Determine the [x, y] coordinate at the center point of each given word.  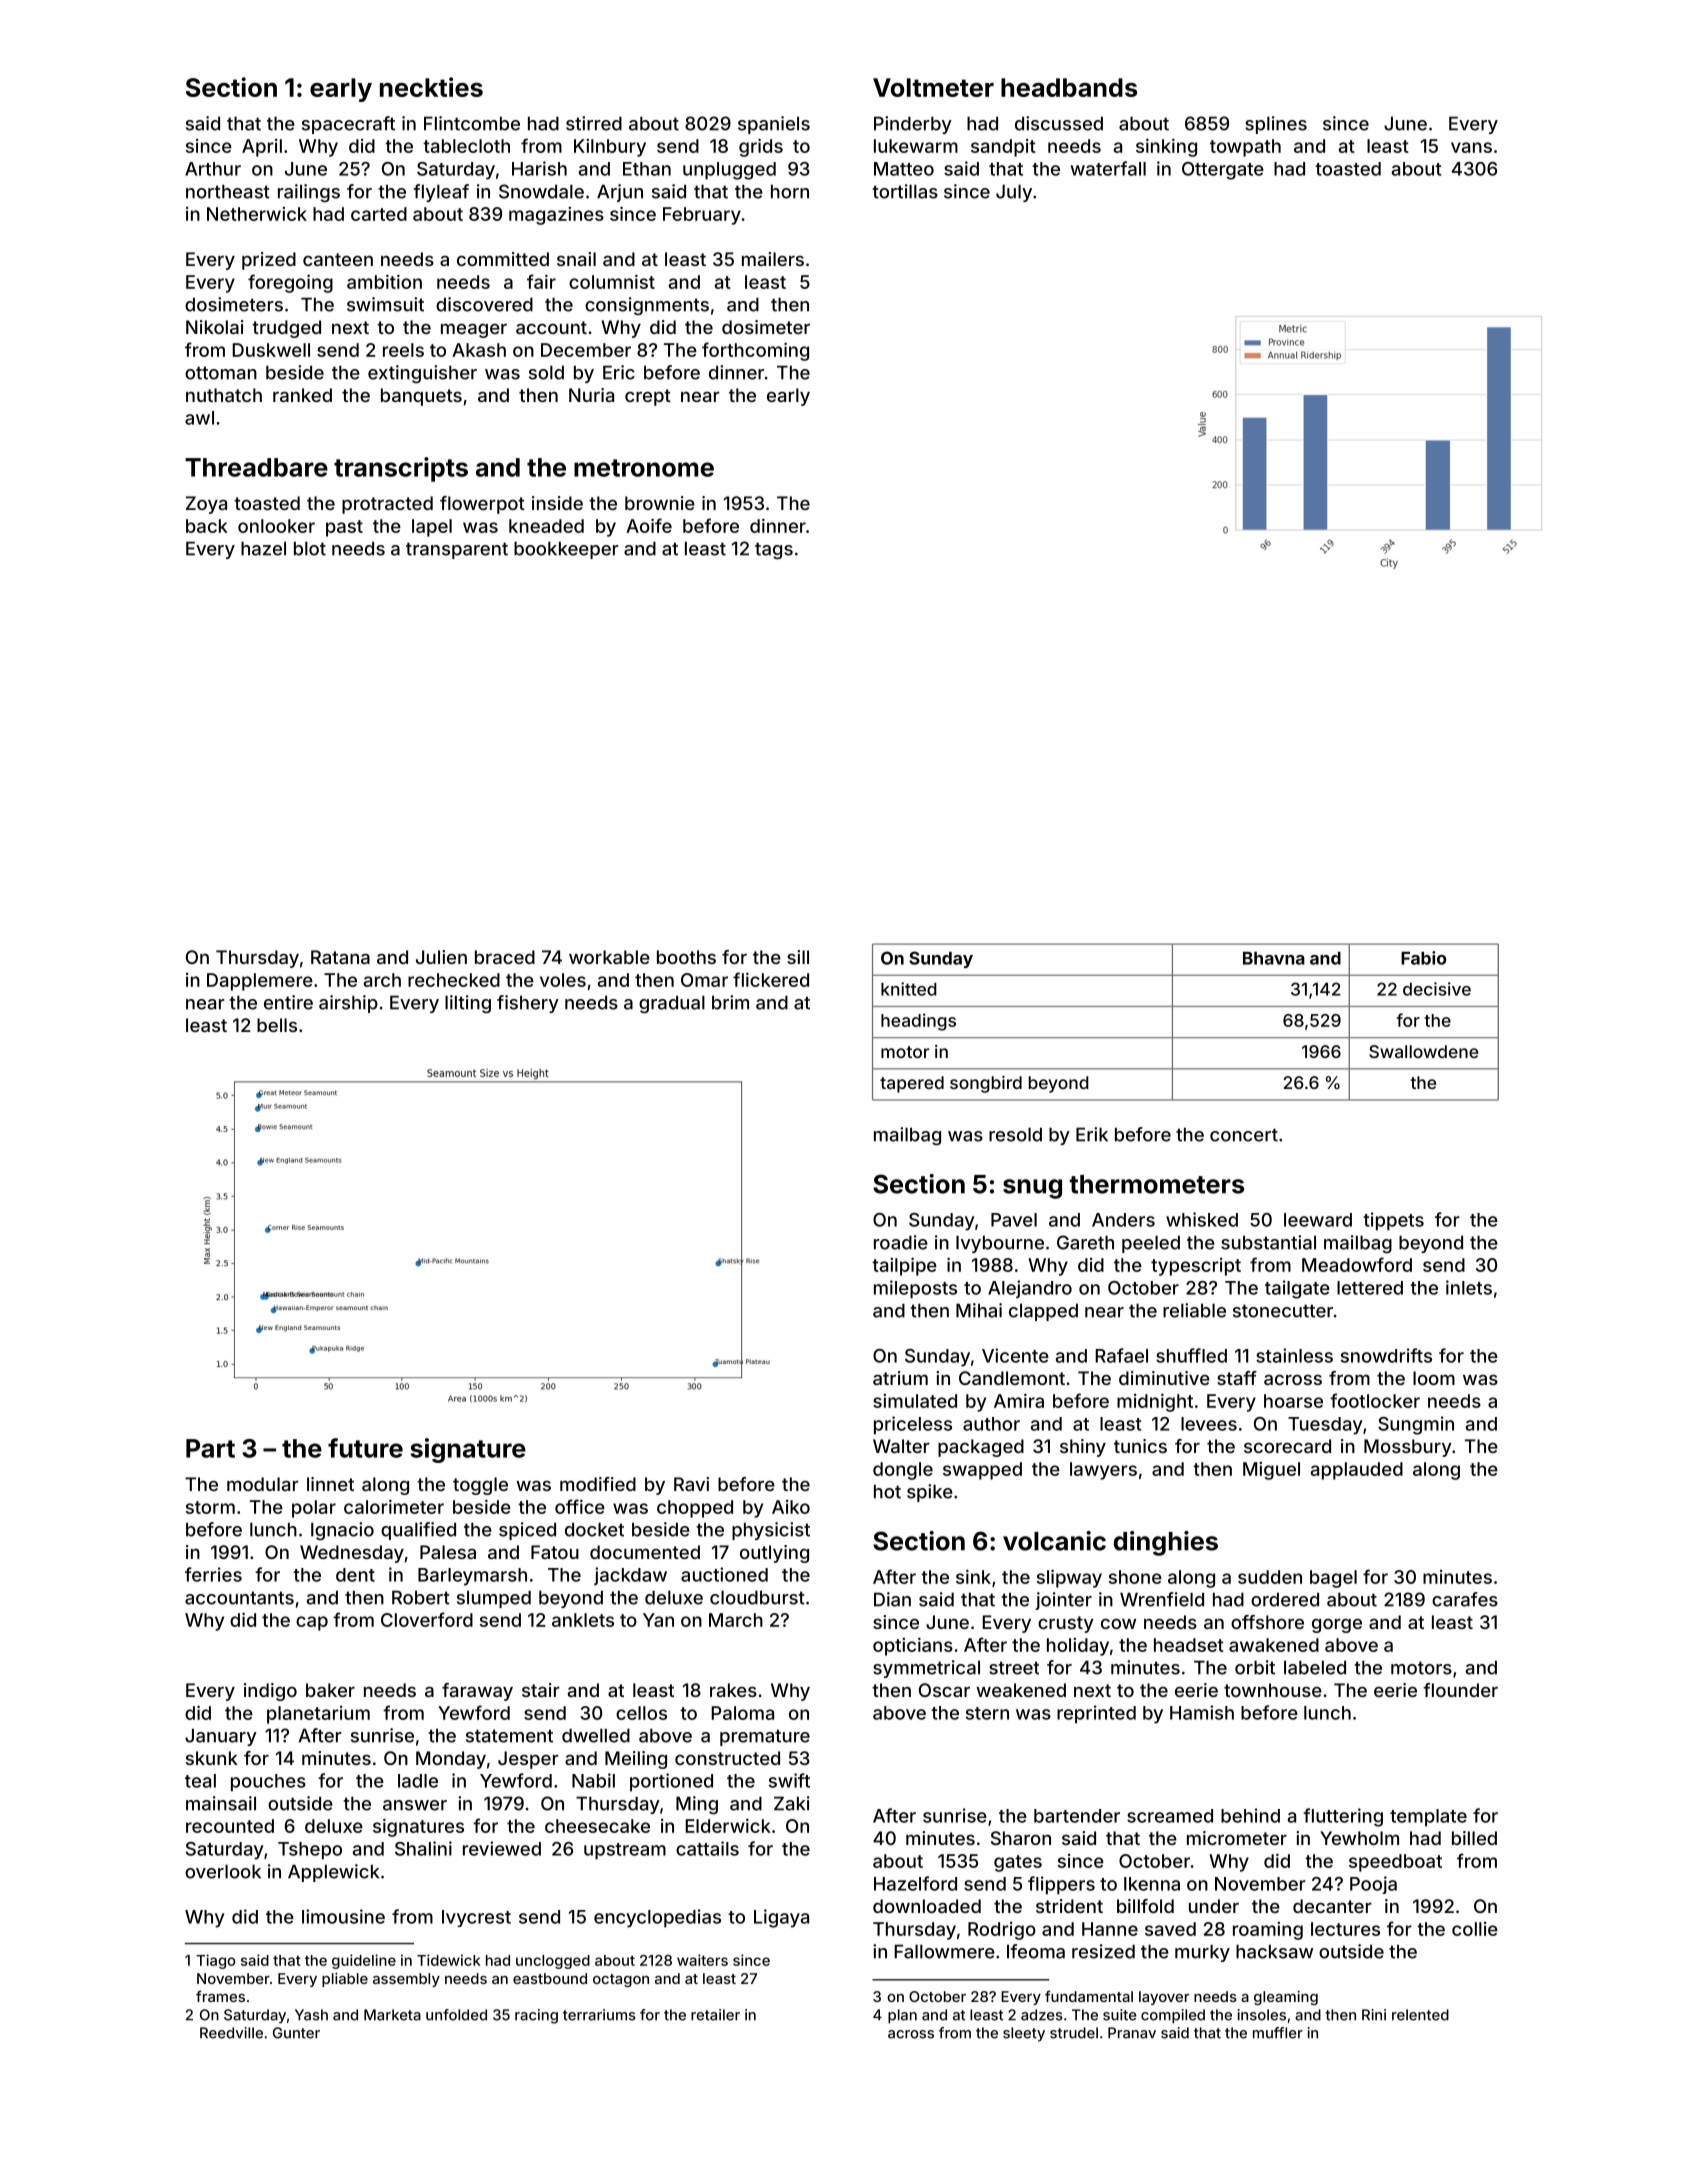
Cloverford [427, 1619]
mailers [773, 259]
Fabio [1423, 958]
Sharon [1021, 1838]
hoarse [1293, 1401]
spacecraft [348, 125]
